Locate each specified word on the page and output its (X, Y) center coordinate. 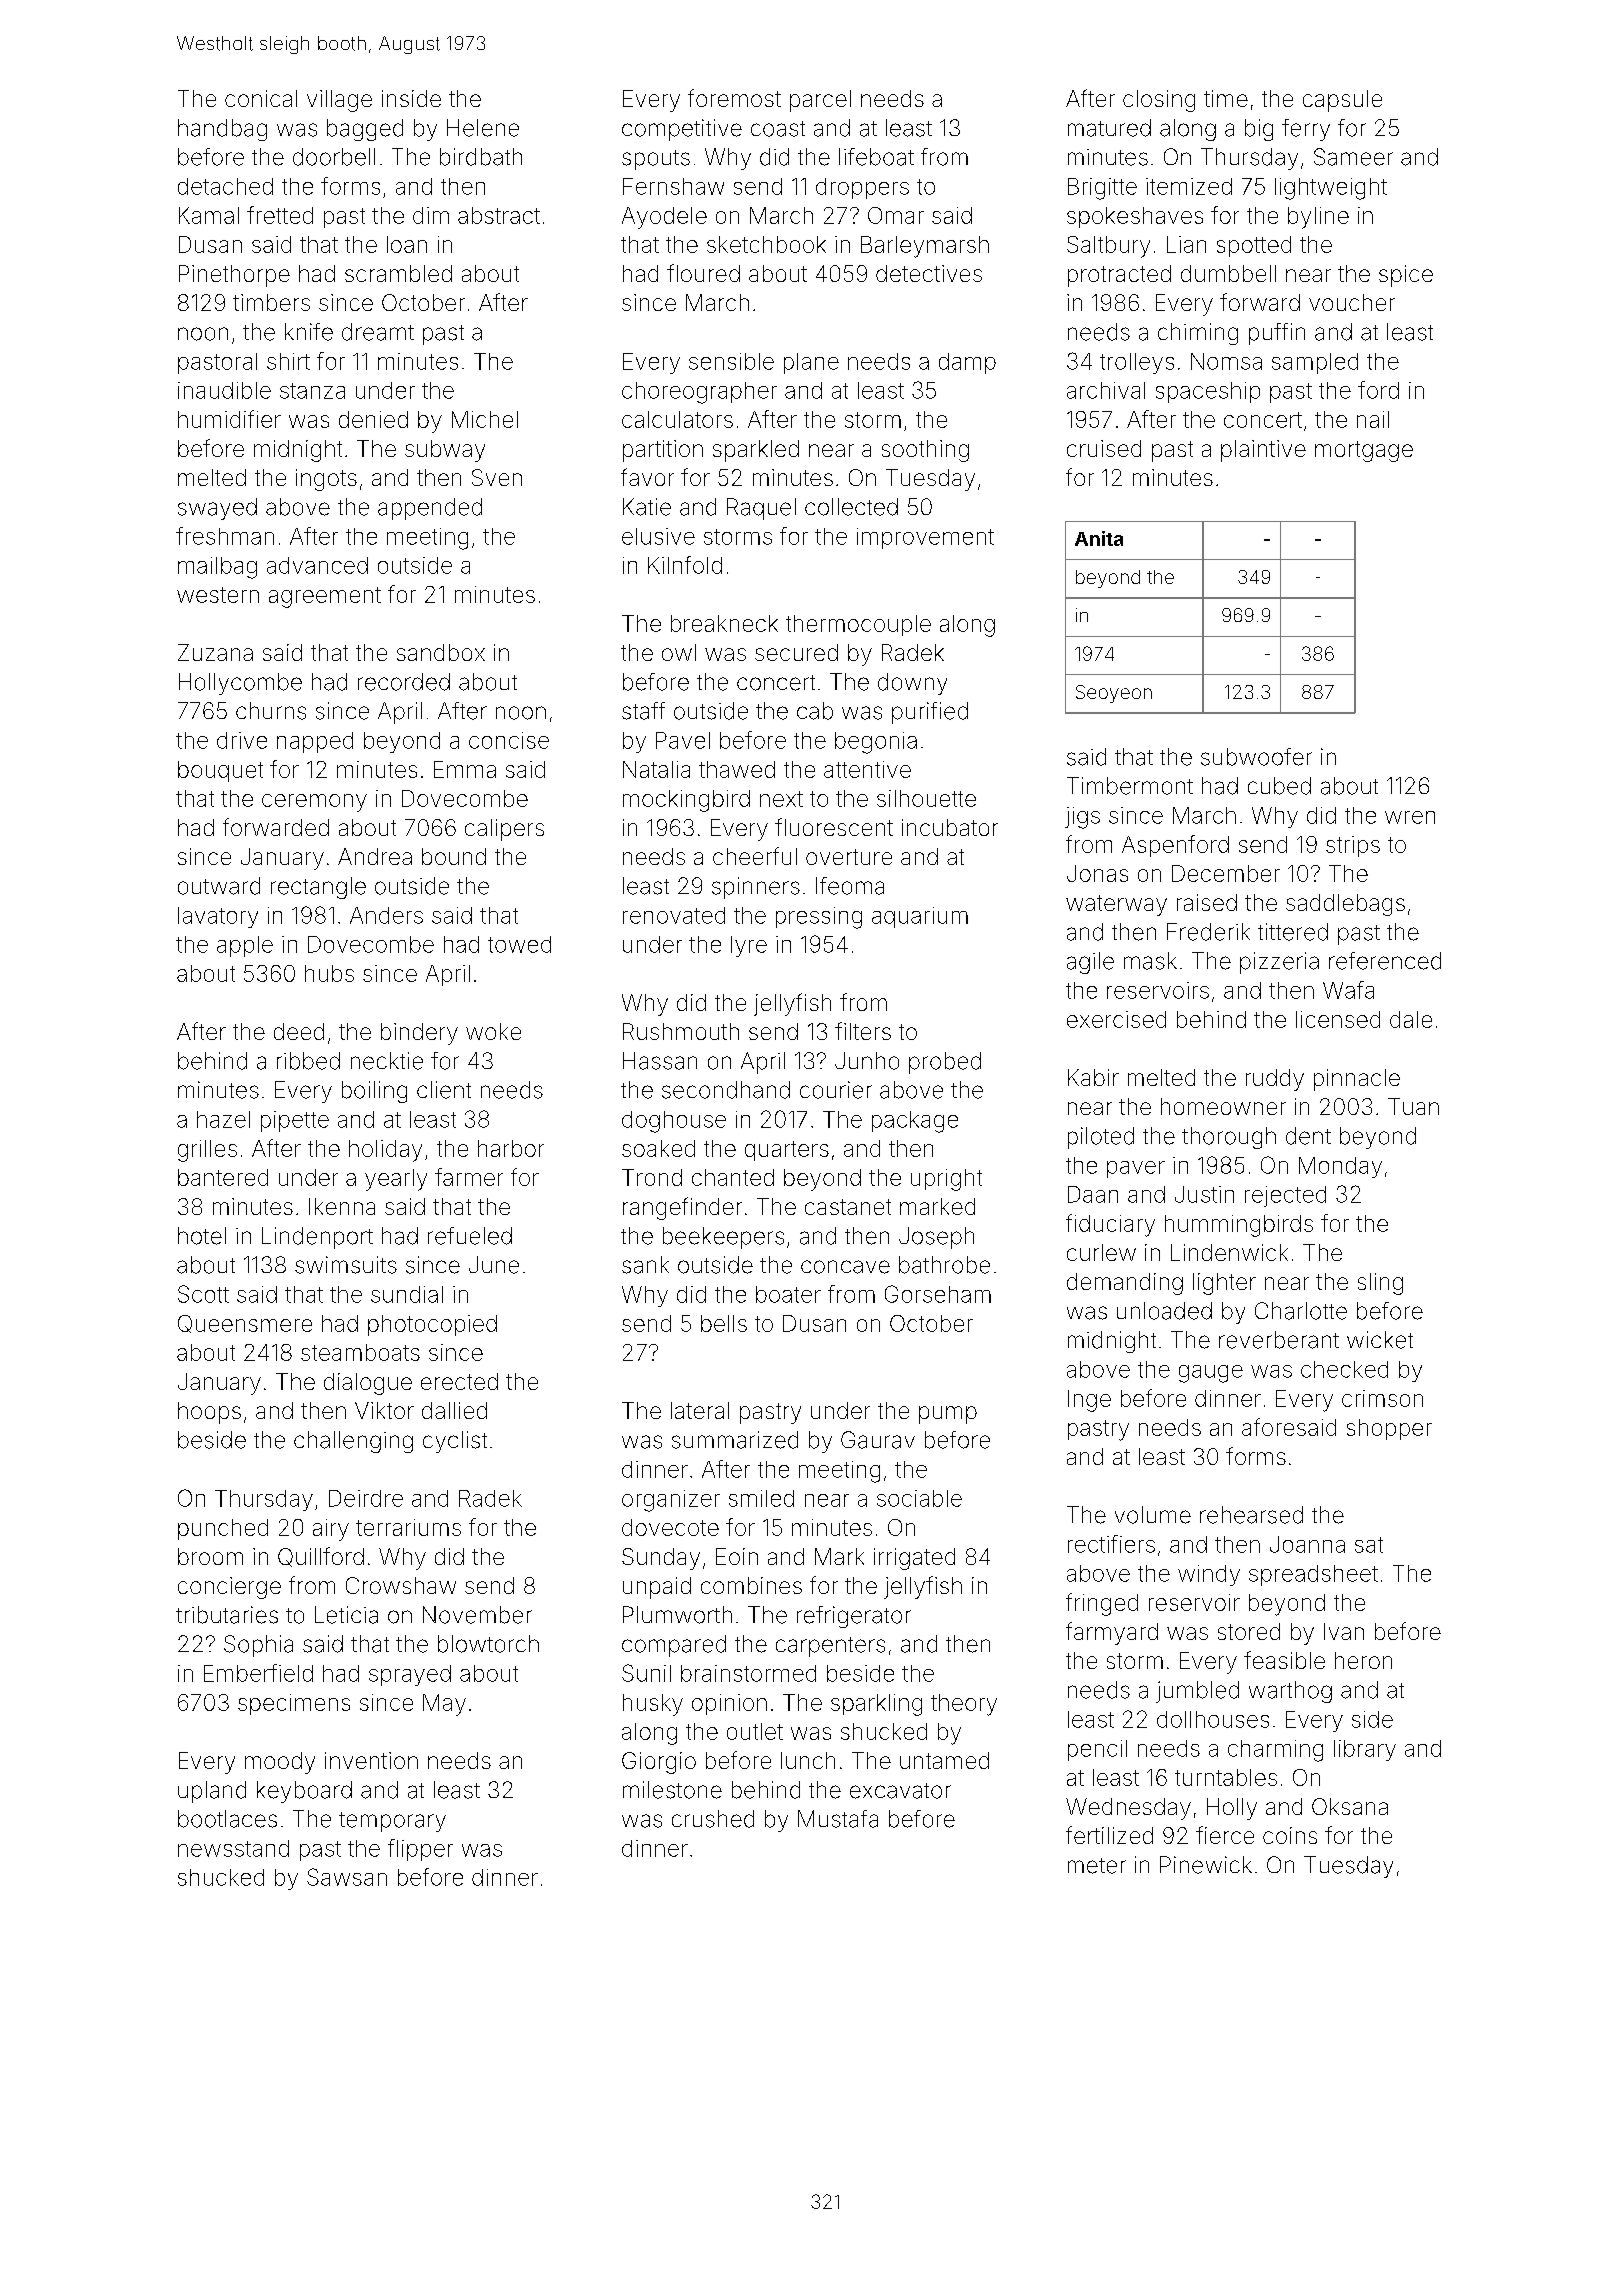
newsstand (233, 1848)
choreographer (699, 393)
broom (210, 1556)
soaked (658, 1148)
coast (778, 129)
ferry (1306, 130)
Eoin (737, 1556)
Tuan (1413, 1106)
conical (261, 98)
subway (445, 451)
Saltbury (1108, 247)
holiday (385, 1151)
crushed (713, 1819)
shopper (1389, 1429)
